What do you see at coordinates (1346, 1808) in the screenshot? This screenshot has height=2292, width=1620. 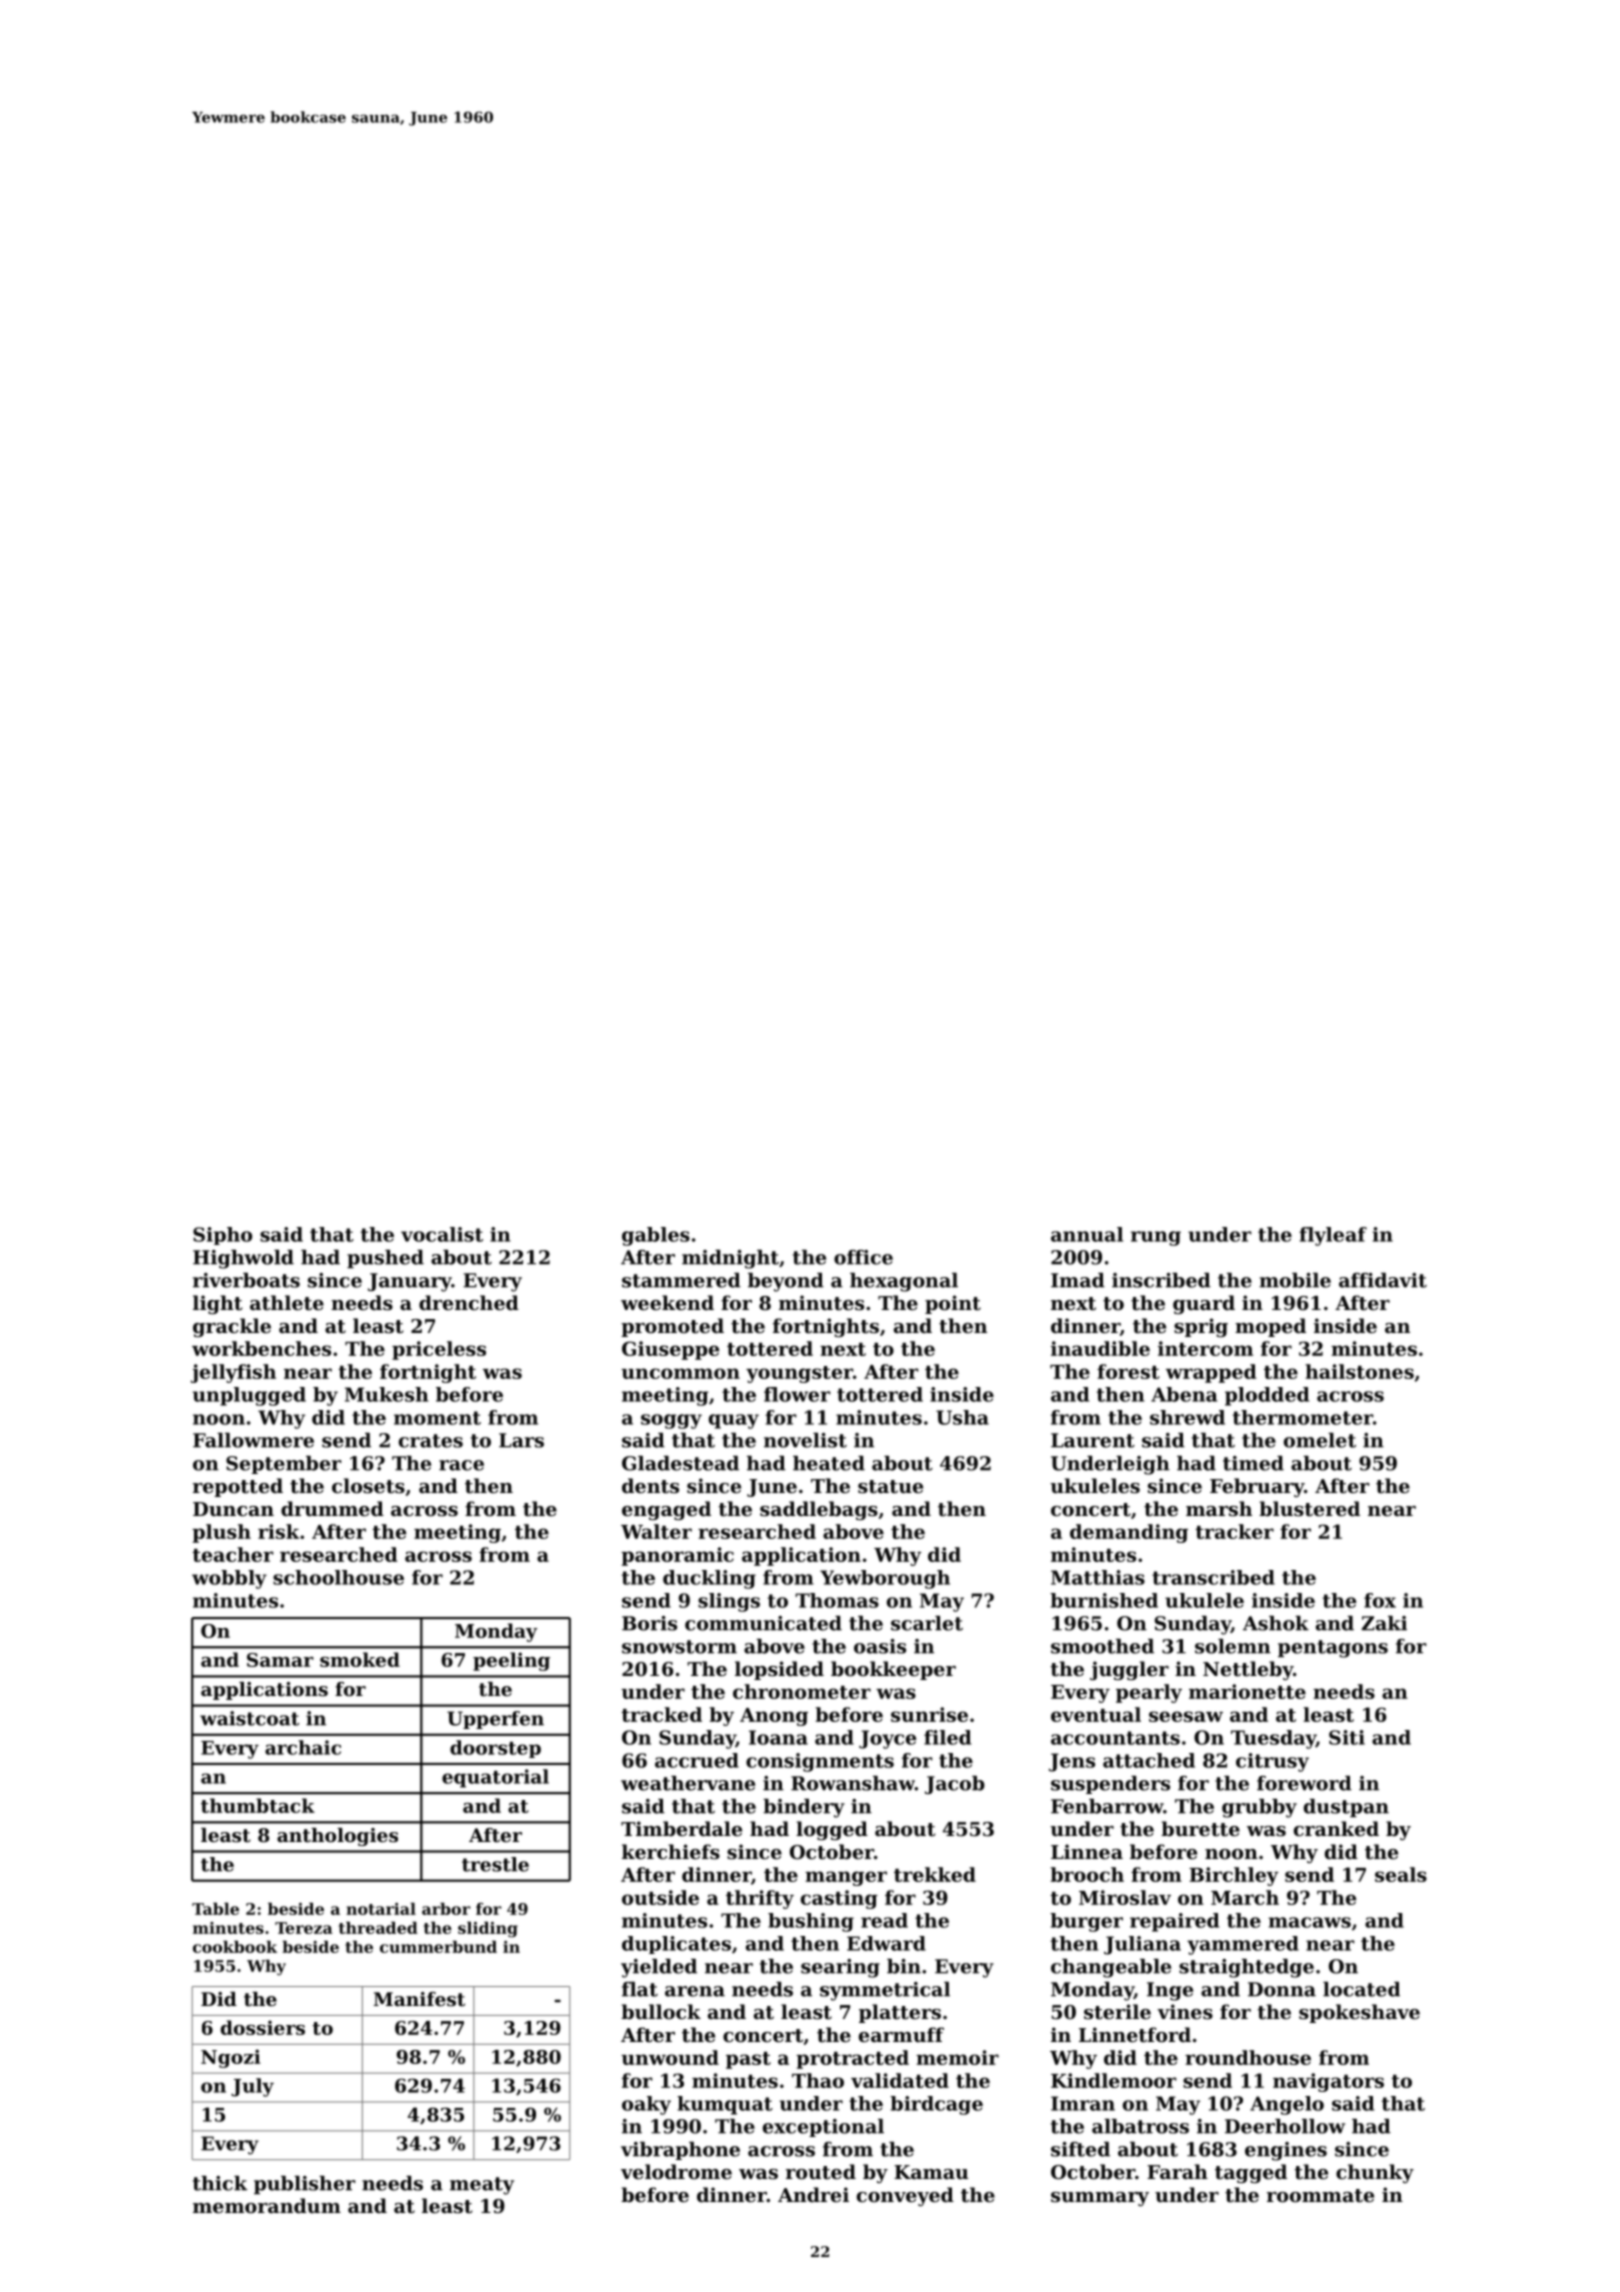 I see `dustpan` at bounding box center [1346, 1808].
